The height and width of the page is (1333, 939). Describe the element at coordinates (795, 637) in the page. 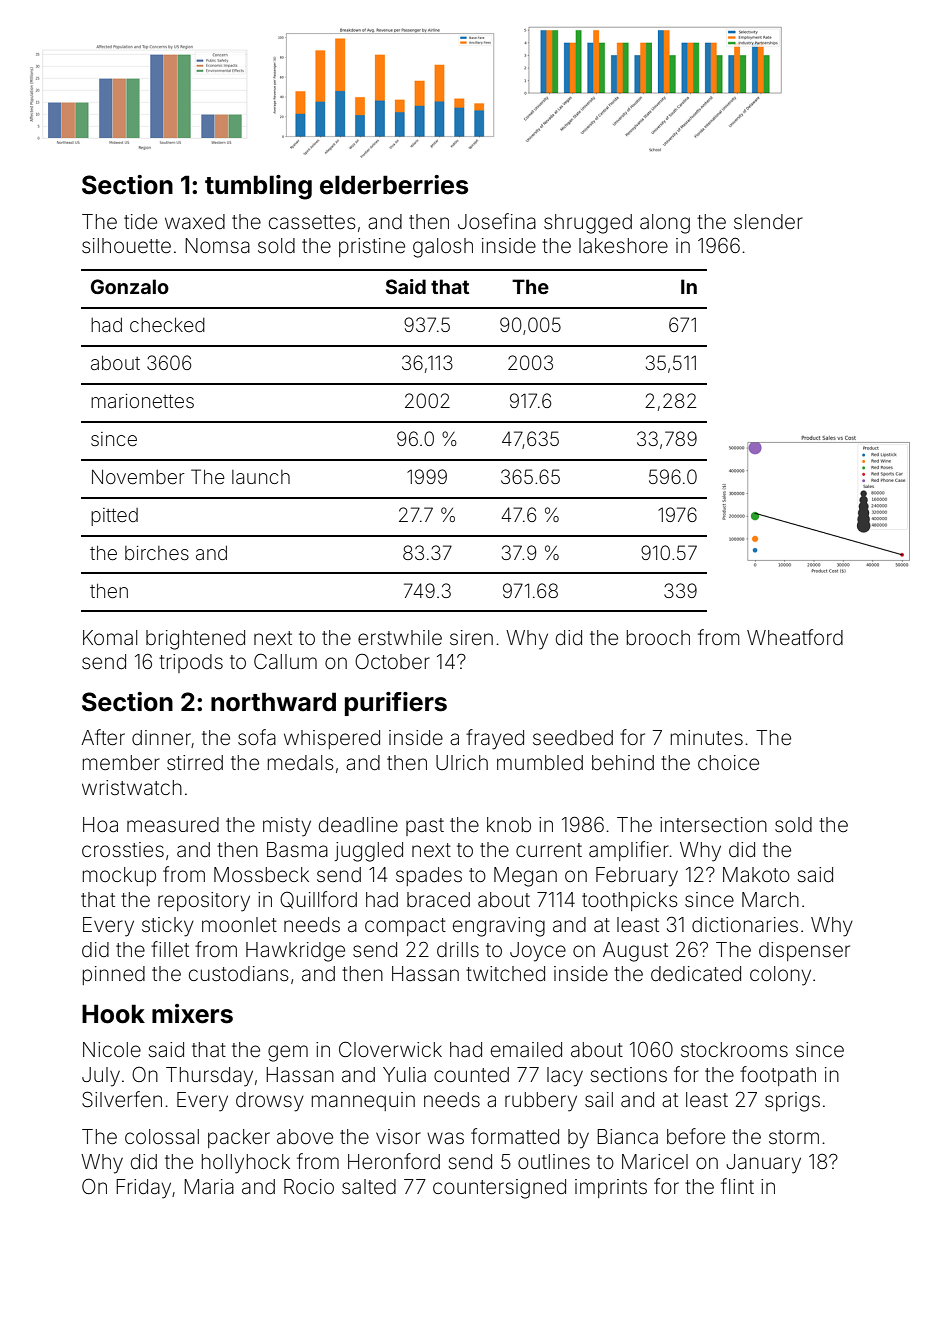

I see `Wheatford` at that location.
